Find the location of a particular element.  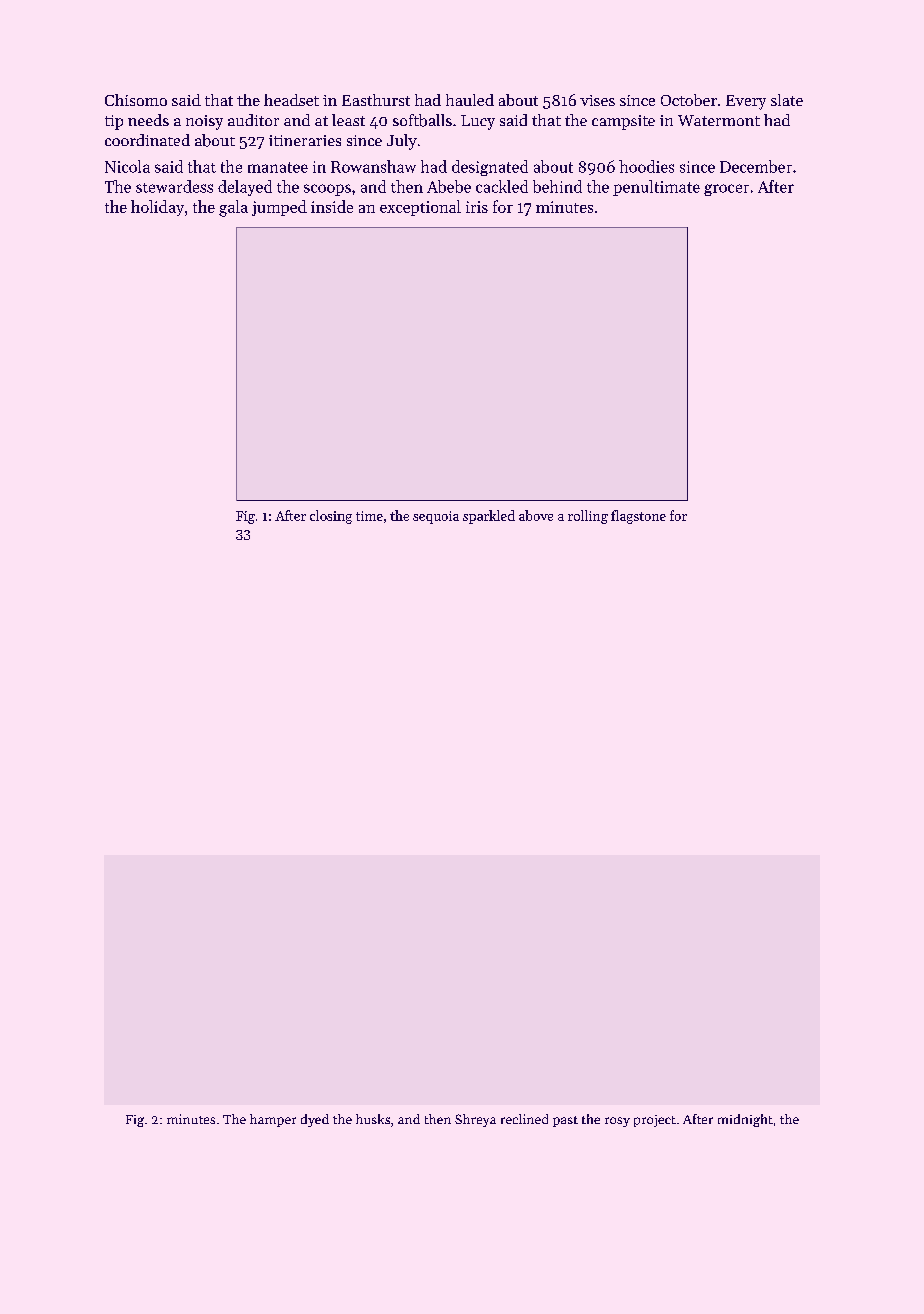

campsite is located at coordinates (623, 122).
